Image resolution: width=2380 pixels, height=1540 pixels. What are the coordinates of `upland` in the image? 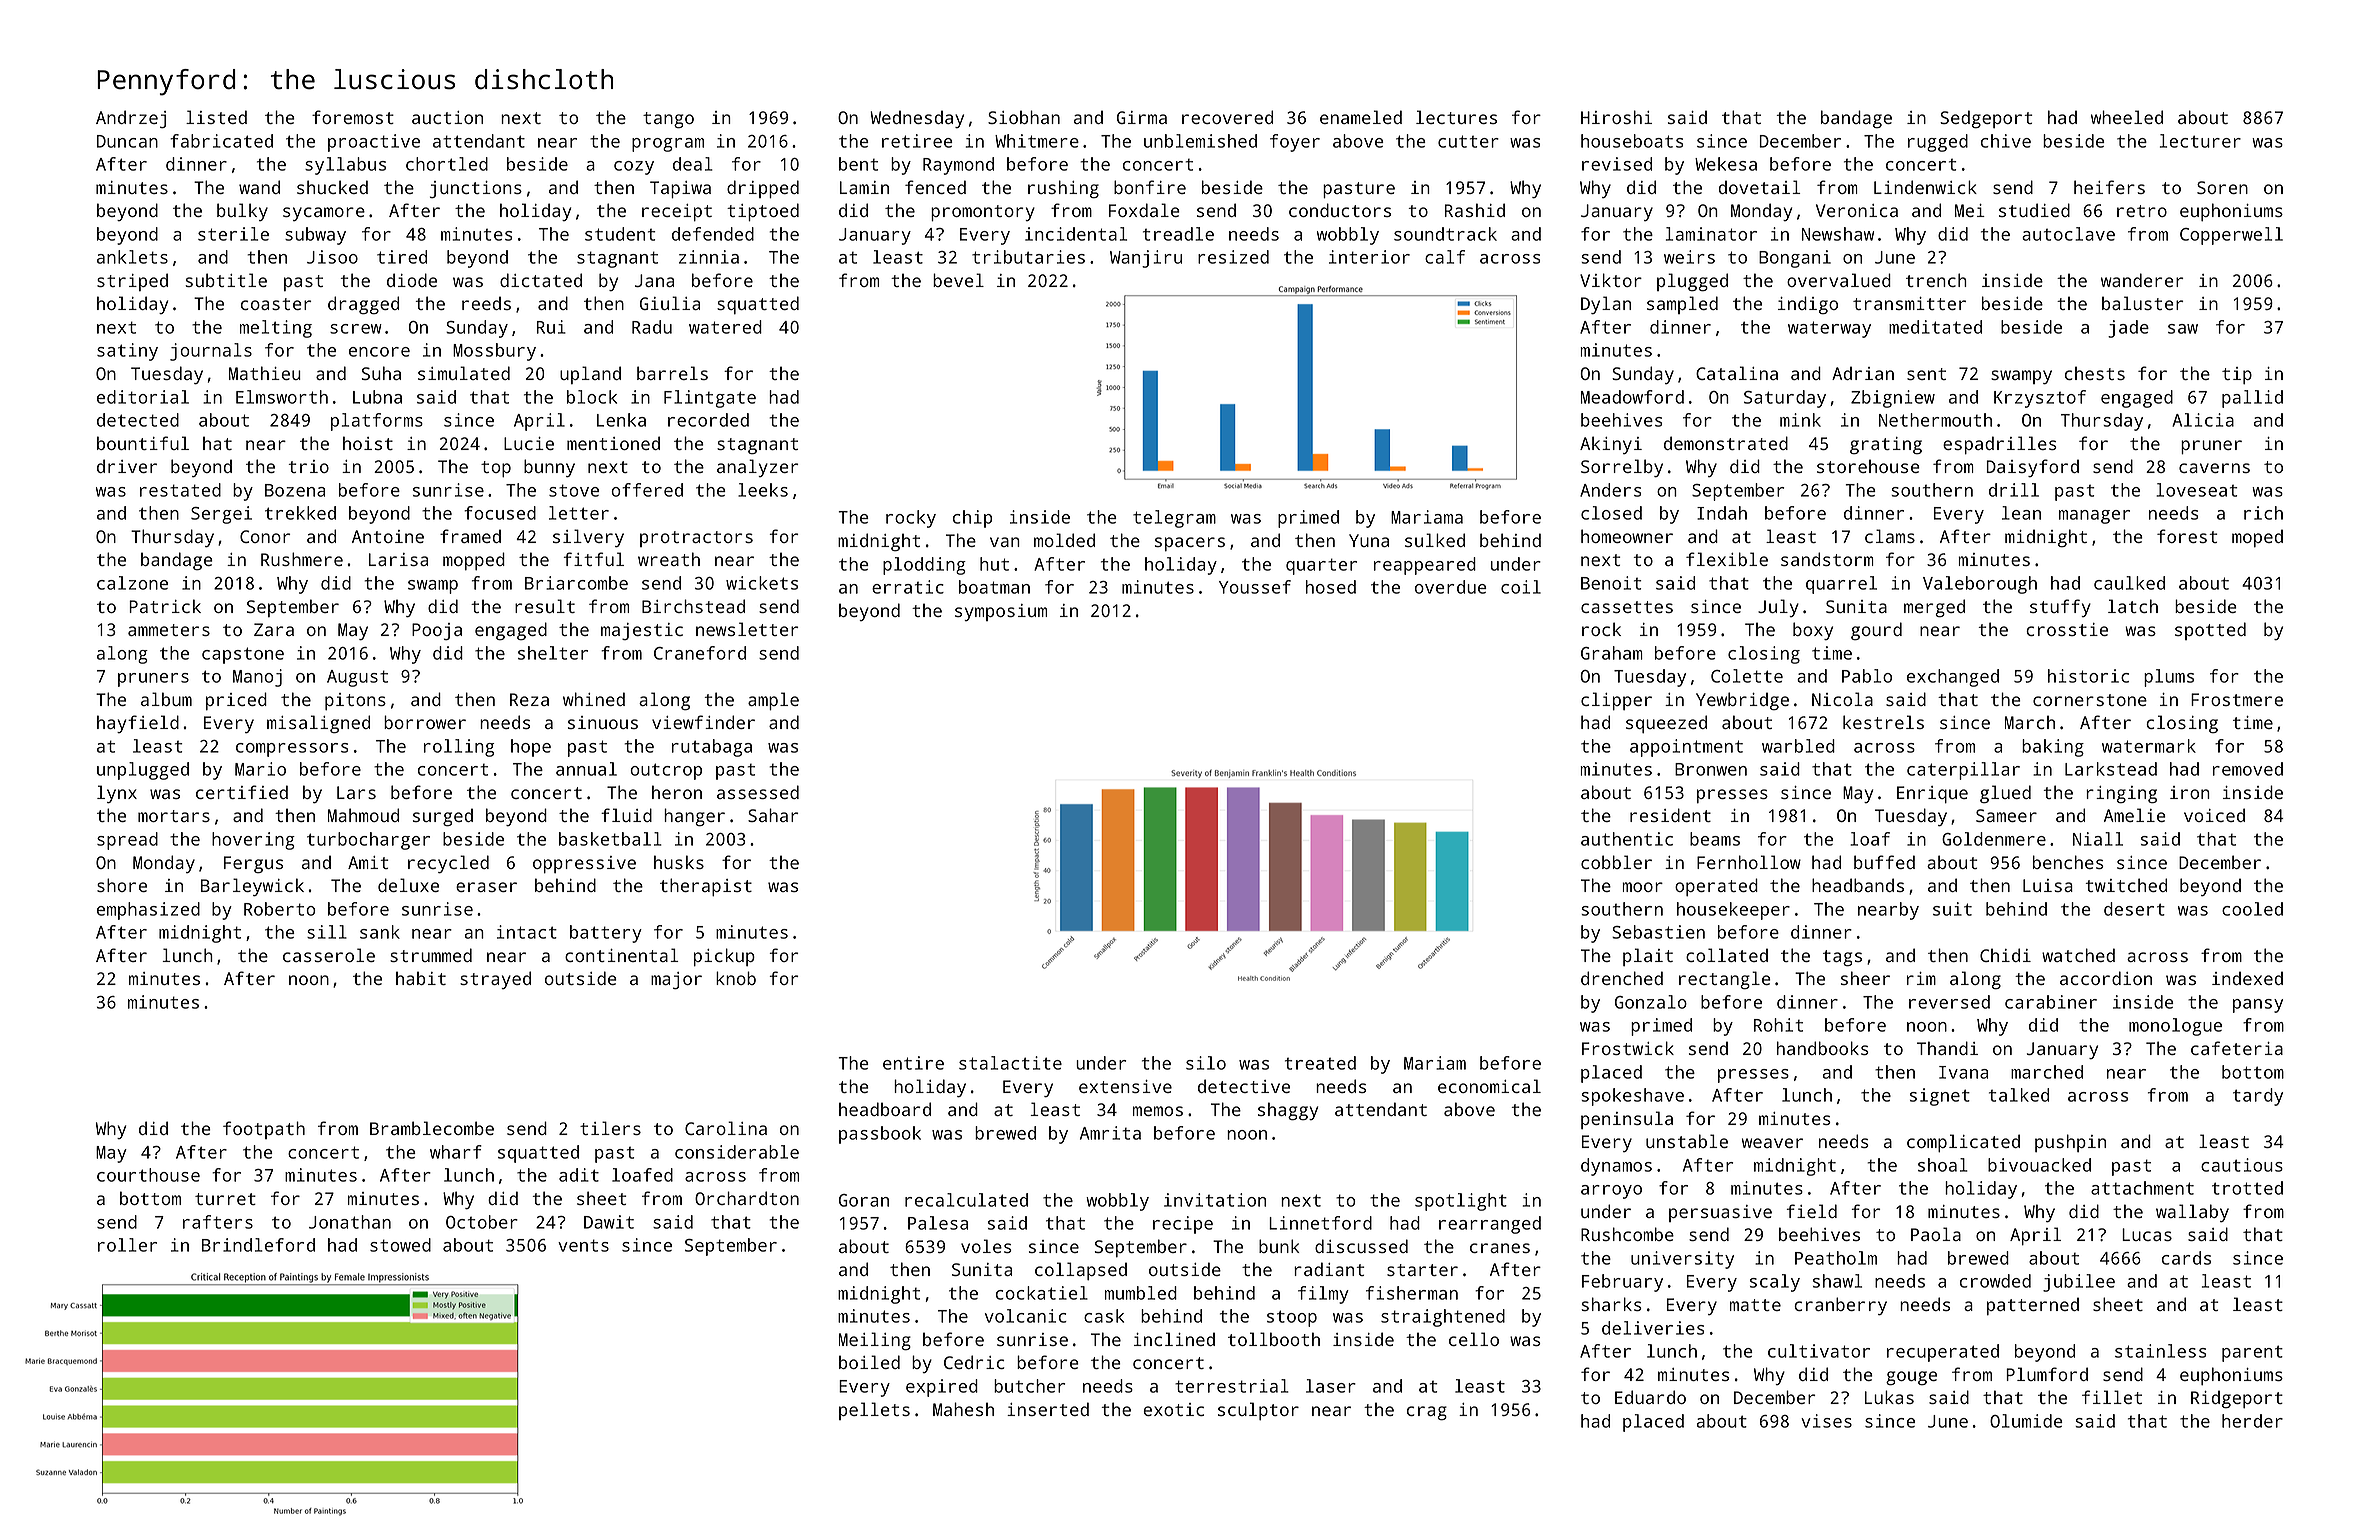 It's located at (590, 375).
